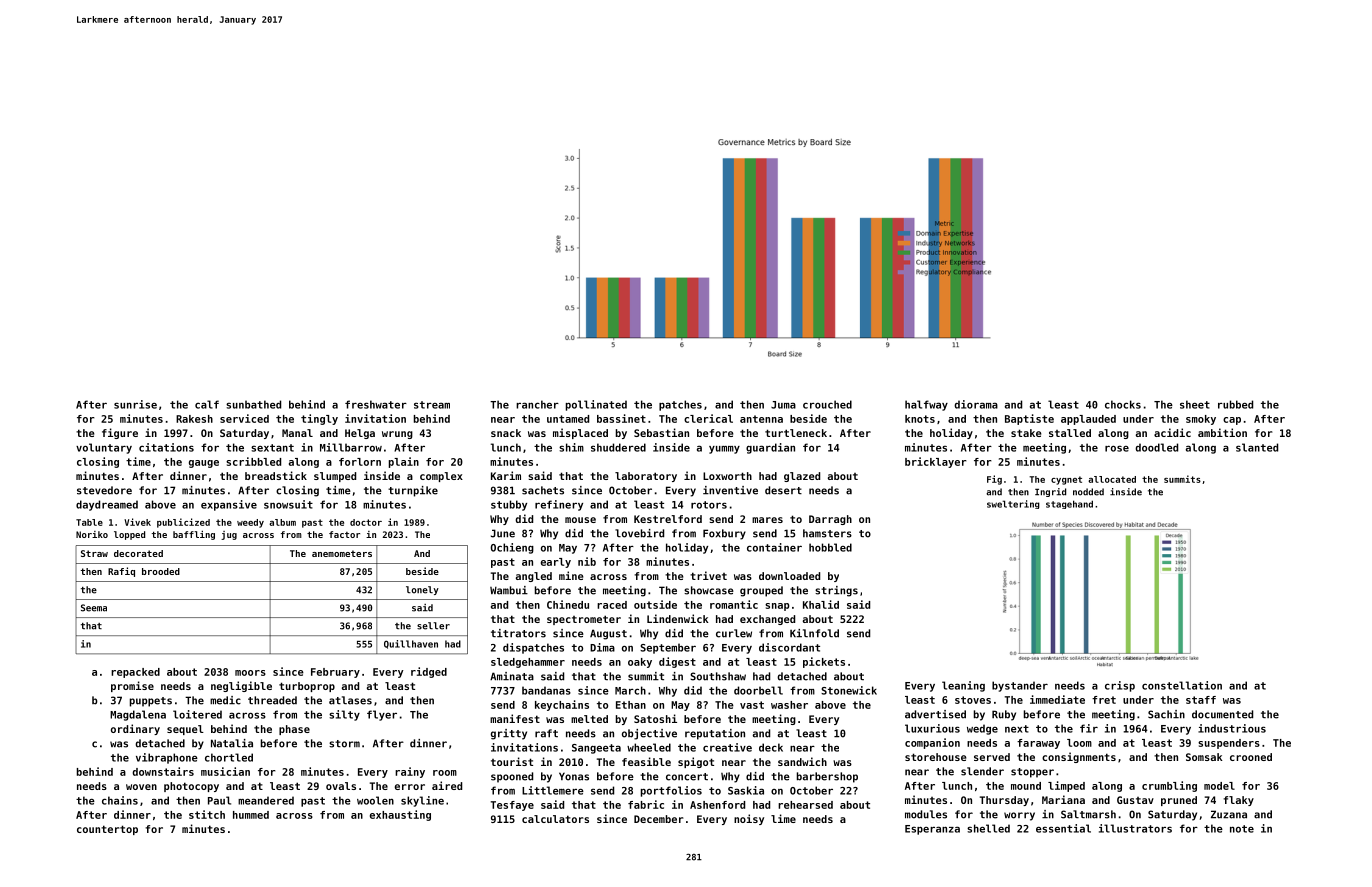 The height and width of the screenshot is (887, 1372). Describe the element at coordinates (1251, 757) in the screenshot. I see `crooned` at that location.
